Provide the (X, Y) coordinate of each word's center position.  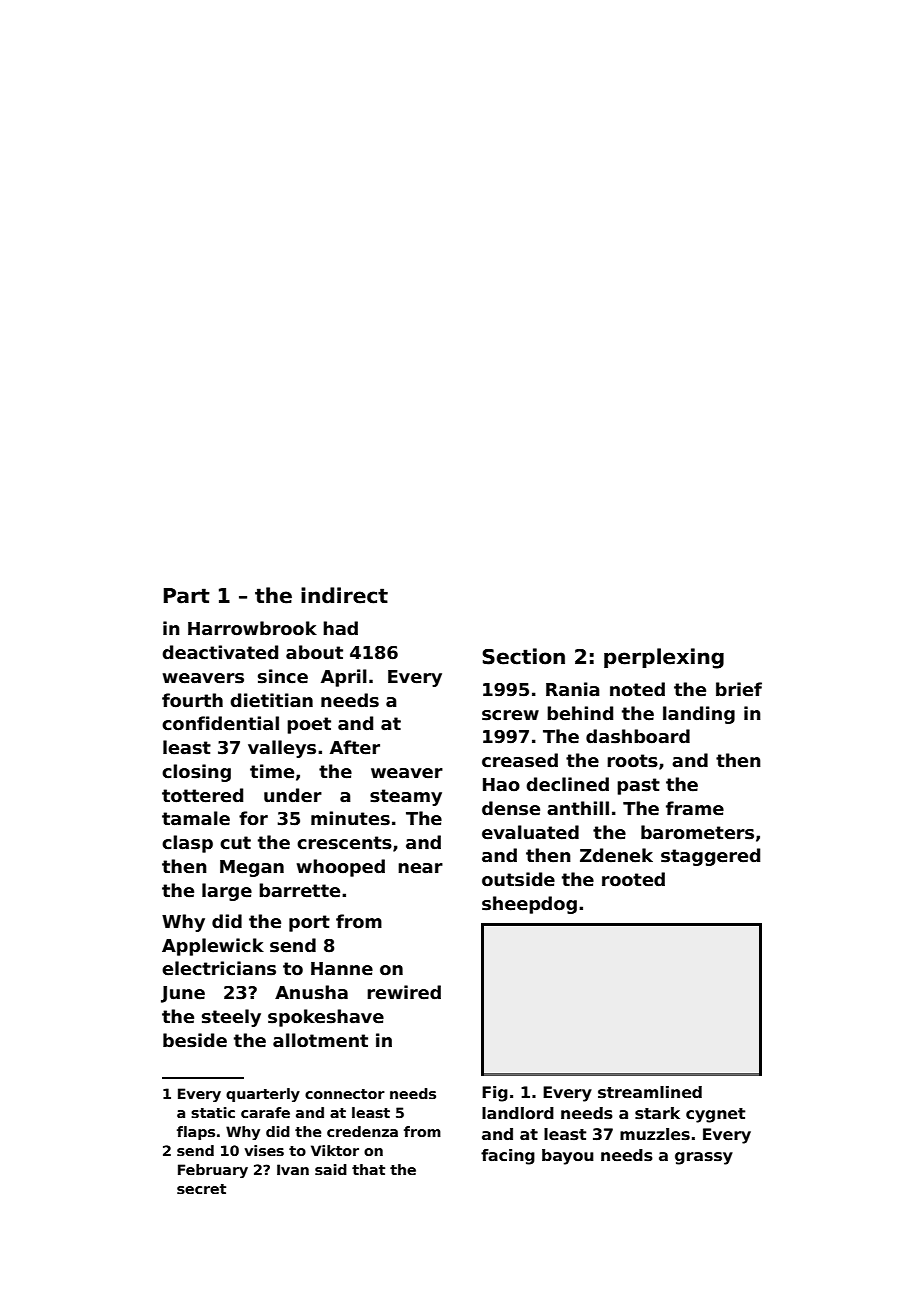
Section (523, 656)
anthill (578, 808)
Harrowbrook (252, 628)
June (183, 994)
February (213, 1171)
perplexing (664, 658)
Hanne (342, 969)
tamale (196, 818)
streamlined (650, 1092)
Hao (501, 785)
